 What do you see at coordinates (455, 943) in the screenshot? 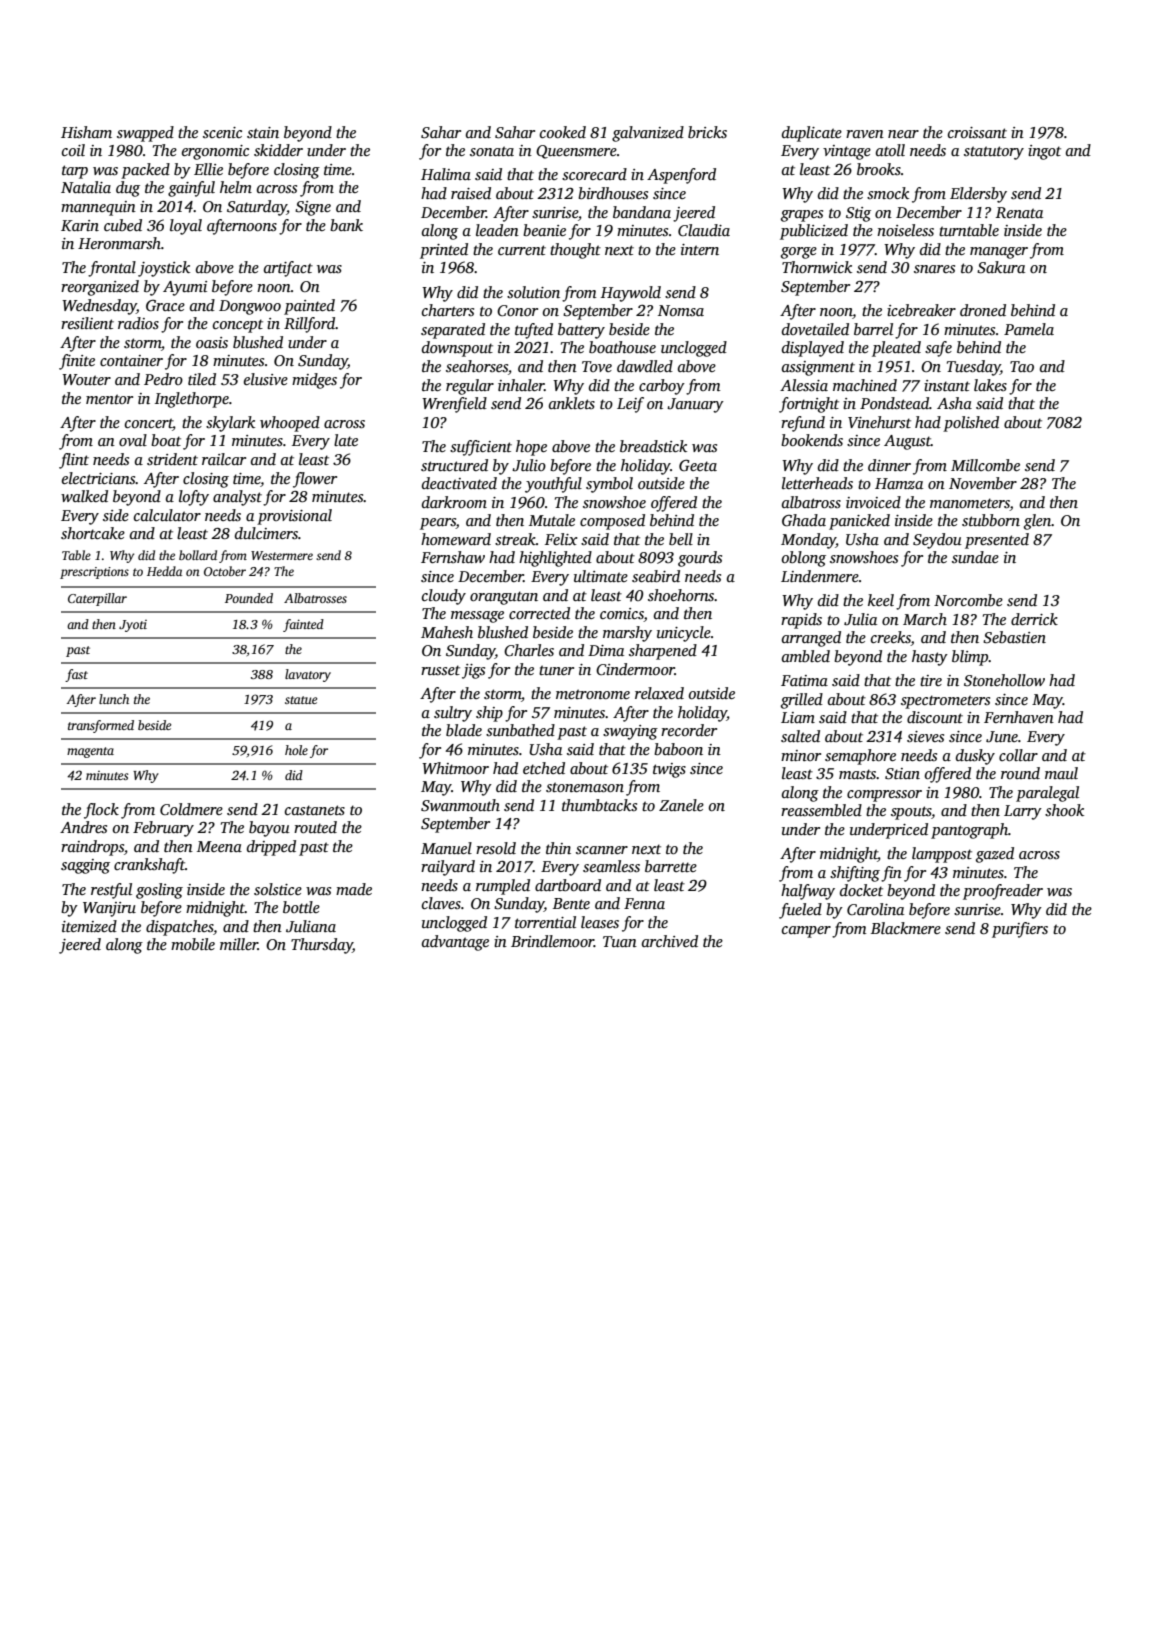
I see `advantage` at bounding box center [455, 943].
